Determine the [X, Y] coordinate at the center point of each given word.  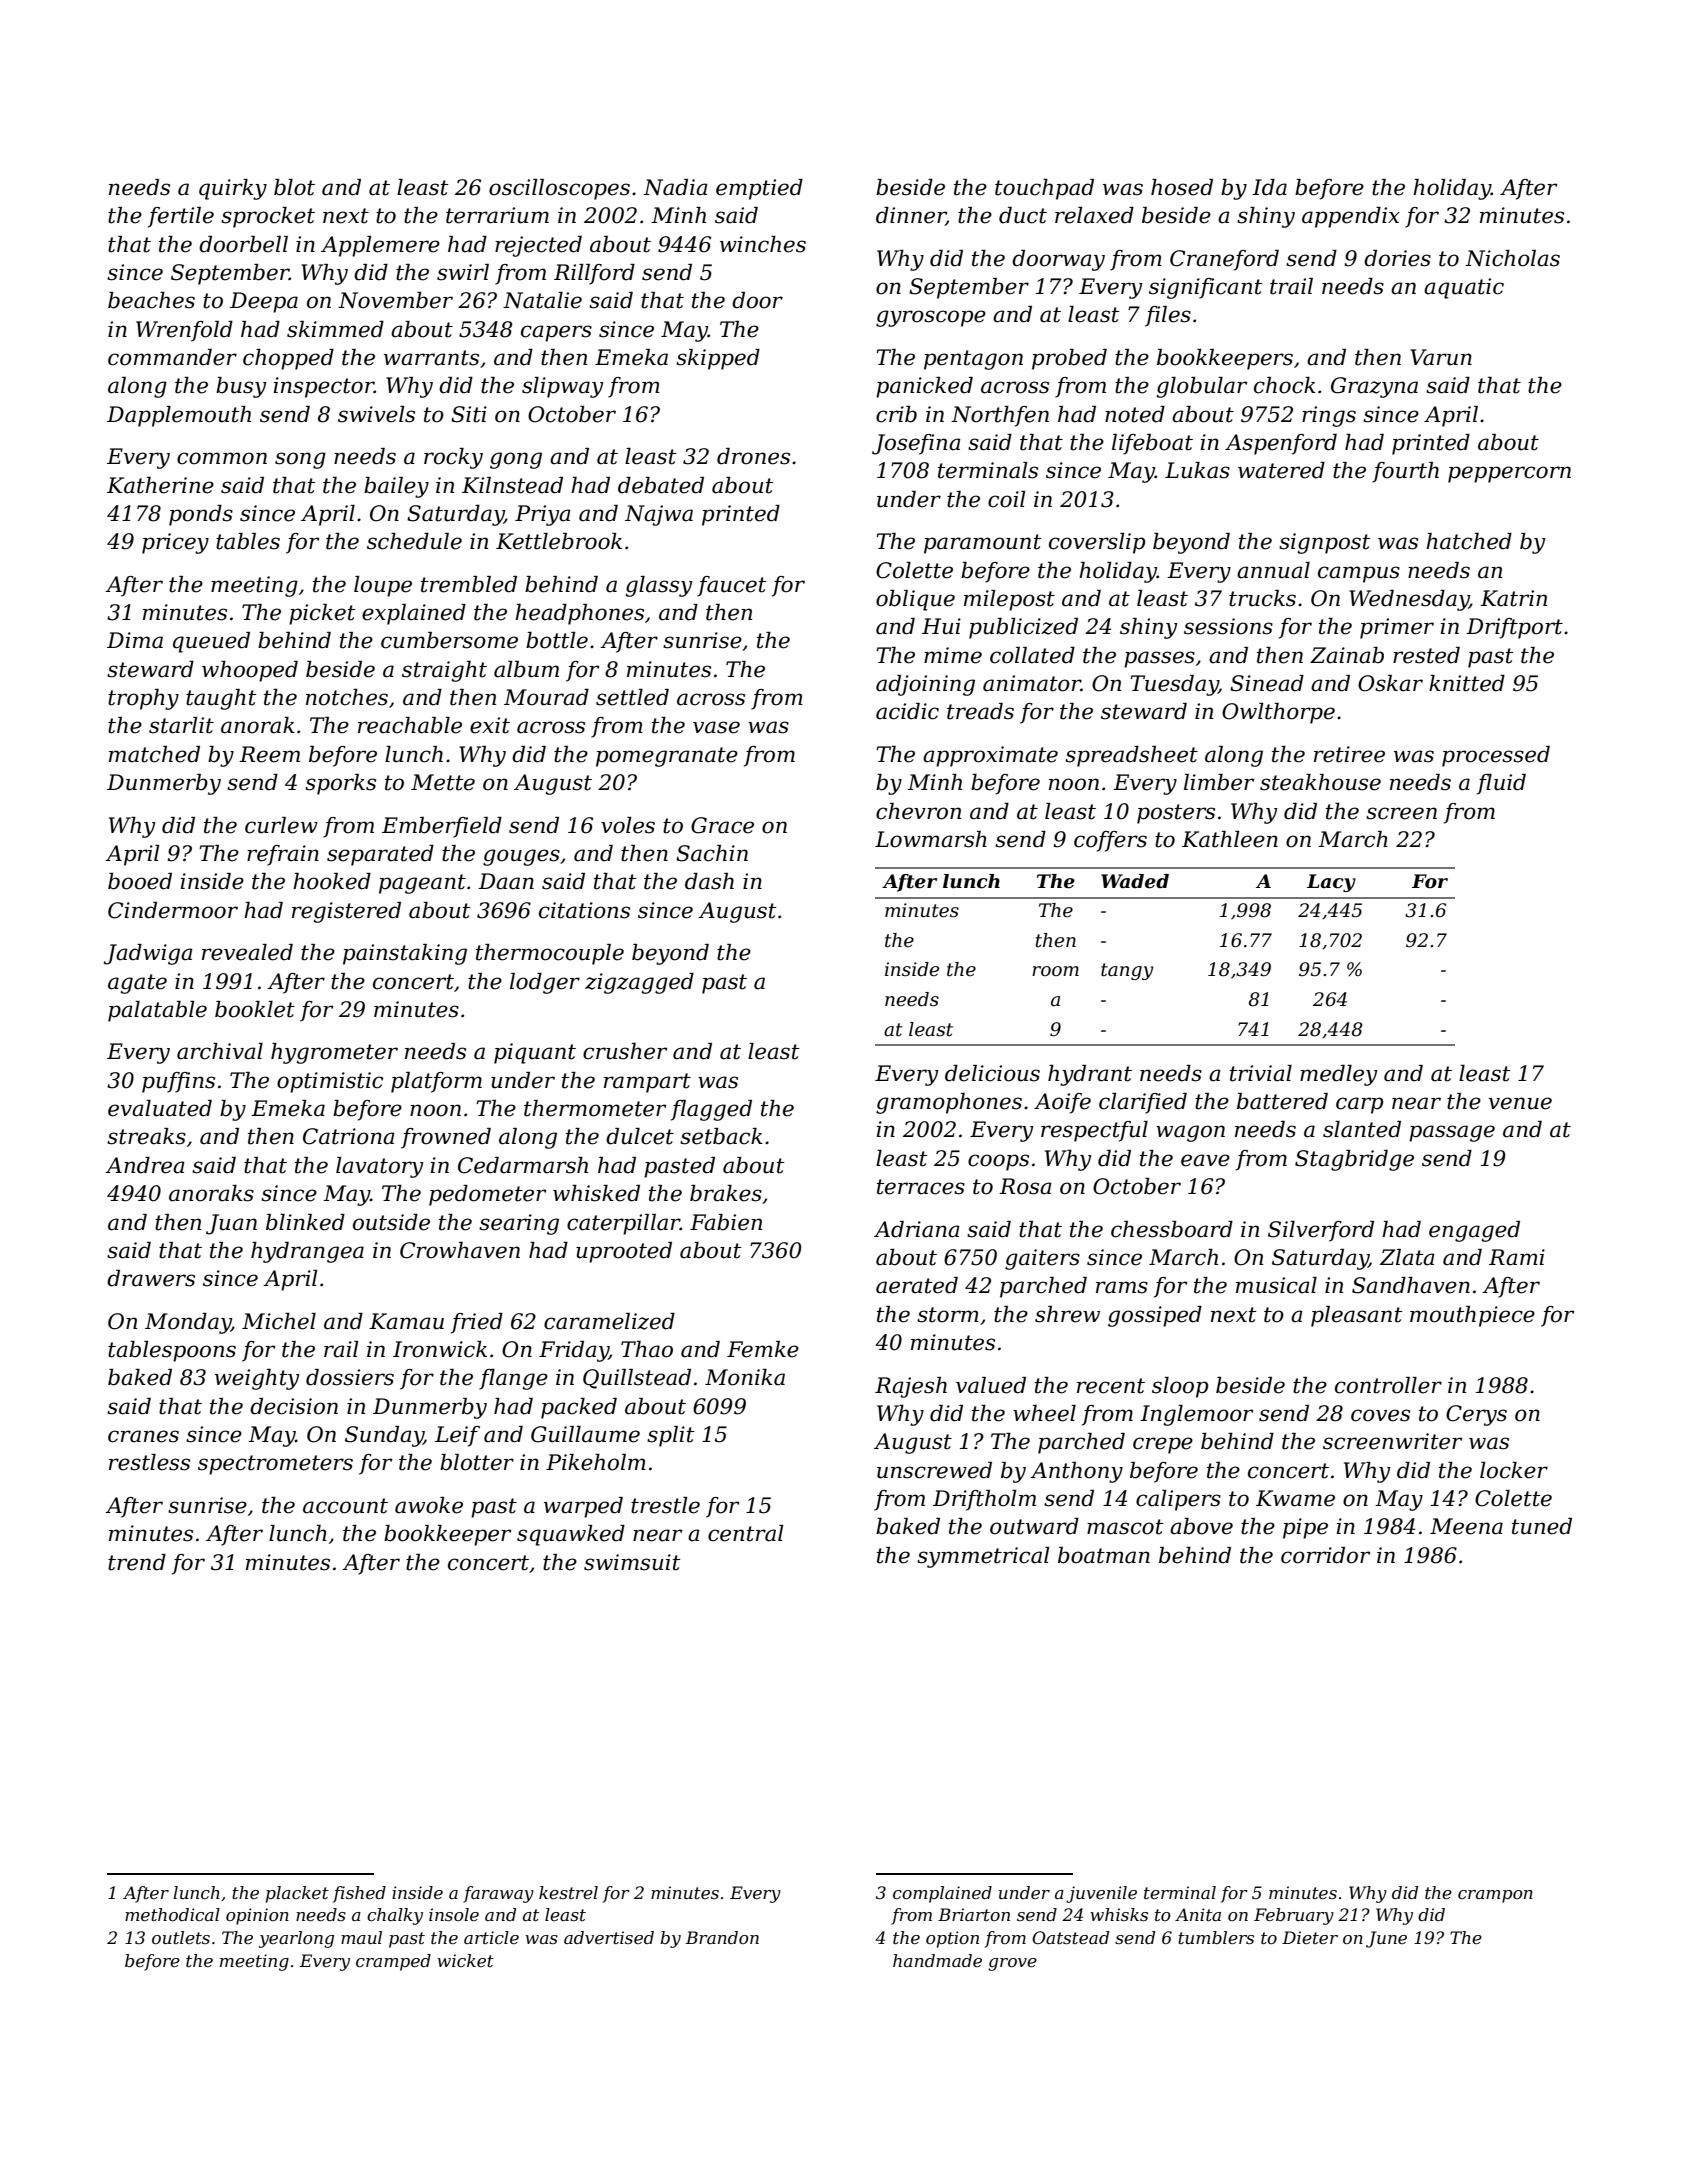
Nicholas [1512, 258]
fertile [181, 217]
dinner [911, 216]
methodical [172, 1914]
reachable [410, 725]
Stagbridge [1354, 1160]
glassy [659, 586]
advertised [609, 1937]
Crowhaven [460, 1250]
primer [1397, 628]
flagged [711, 1110]
